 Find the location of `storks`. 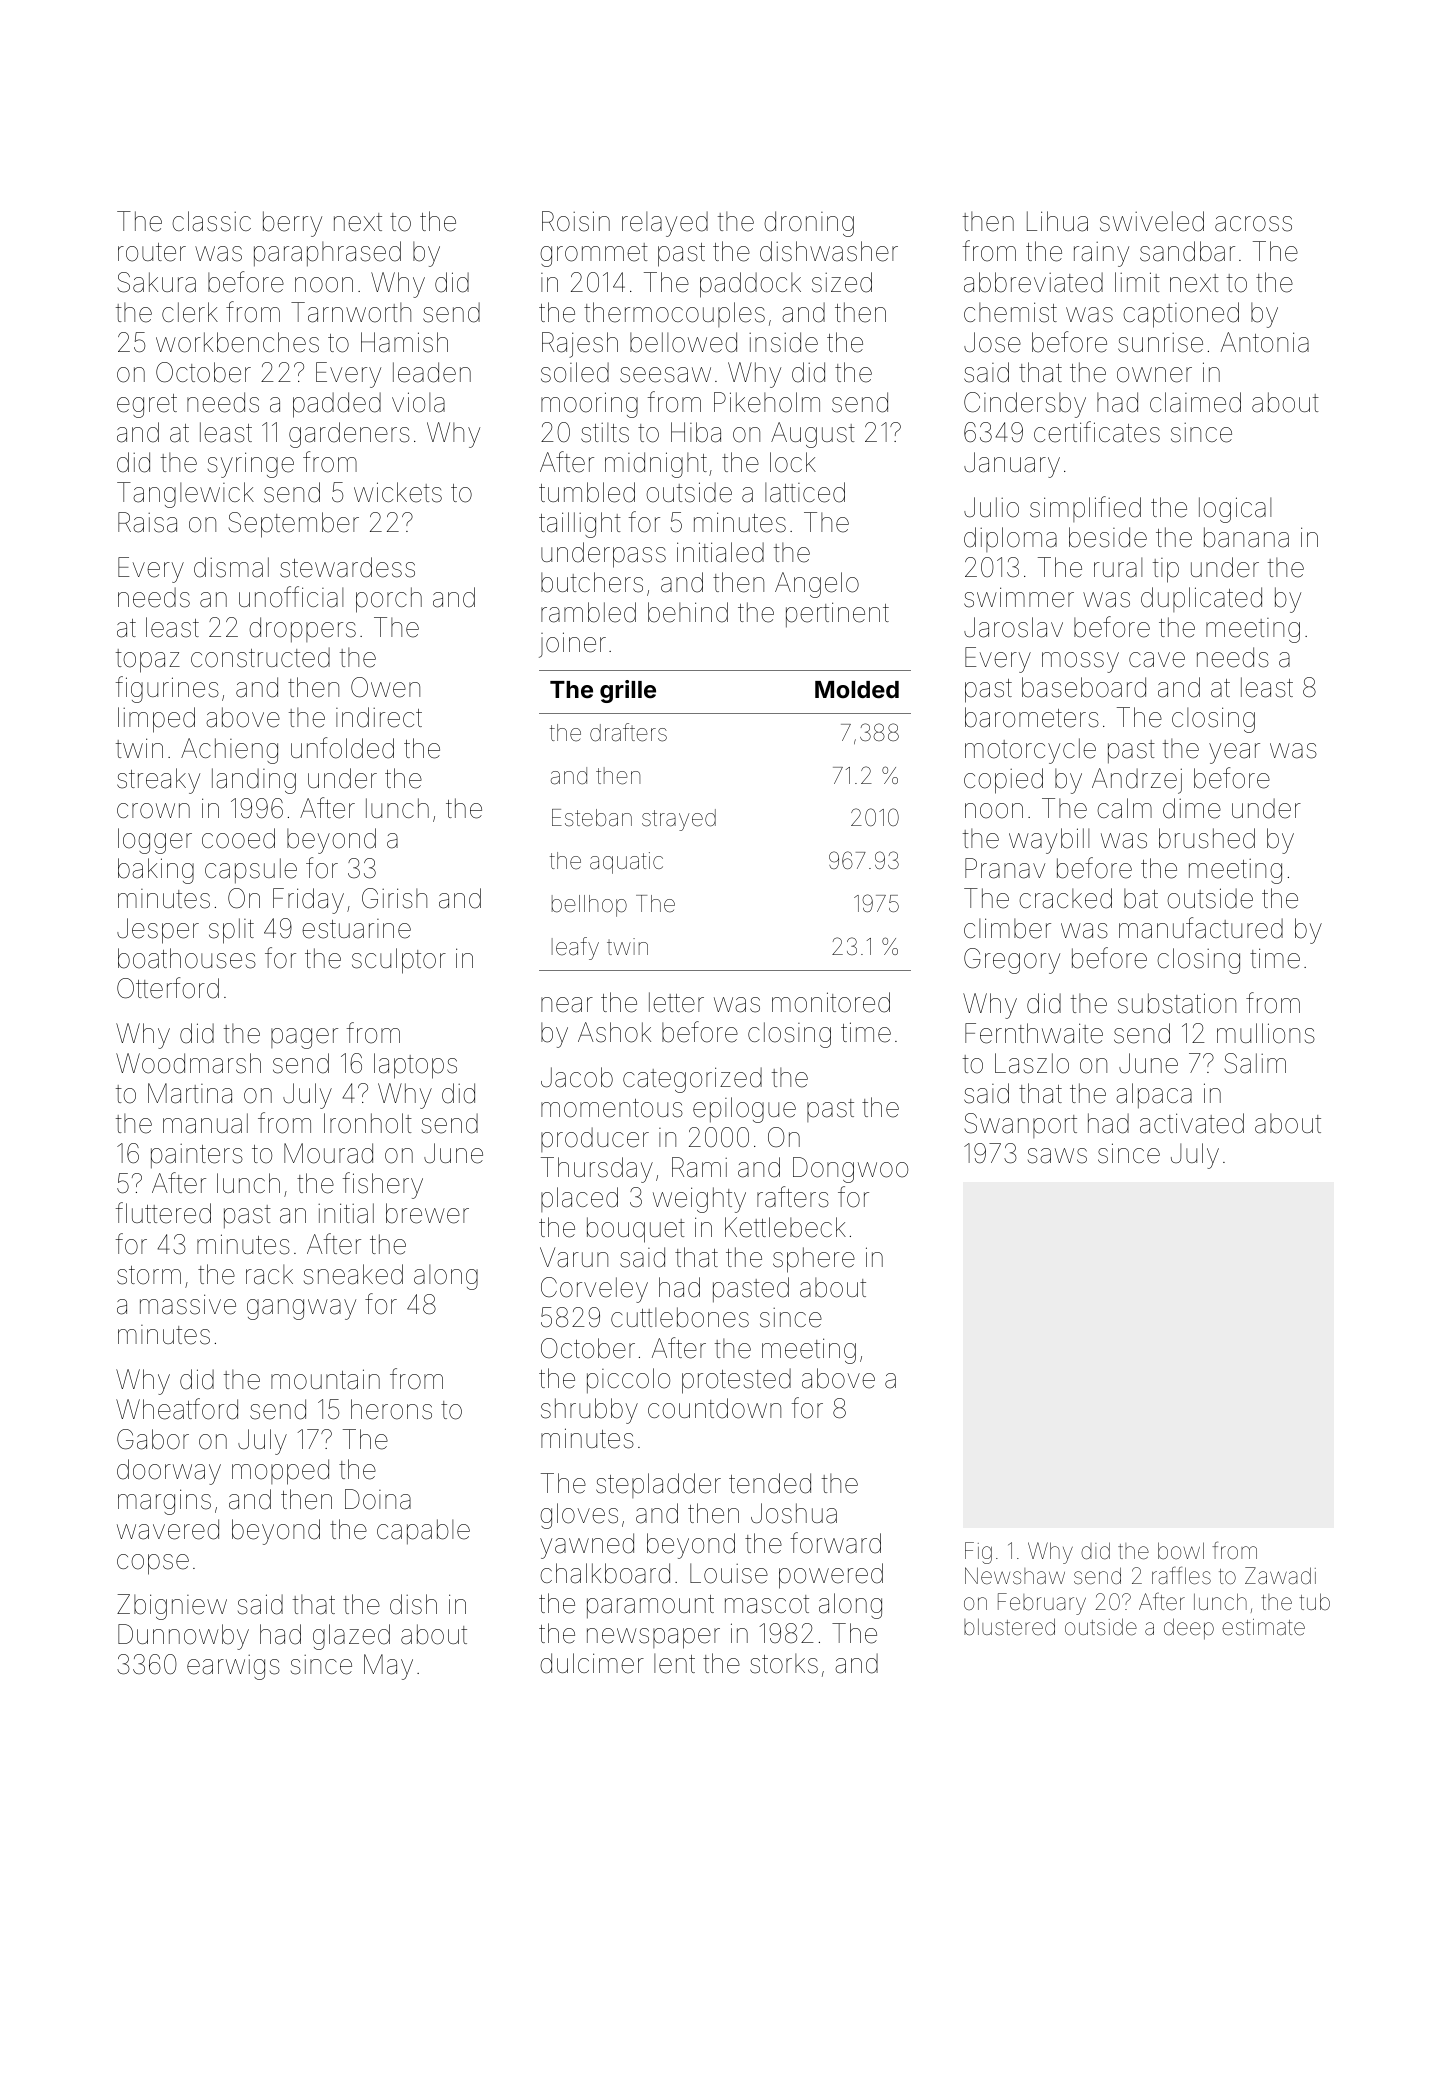

storks is located at coordinates (784, 1663).
